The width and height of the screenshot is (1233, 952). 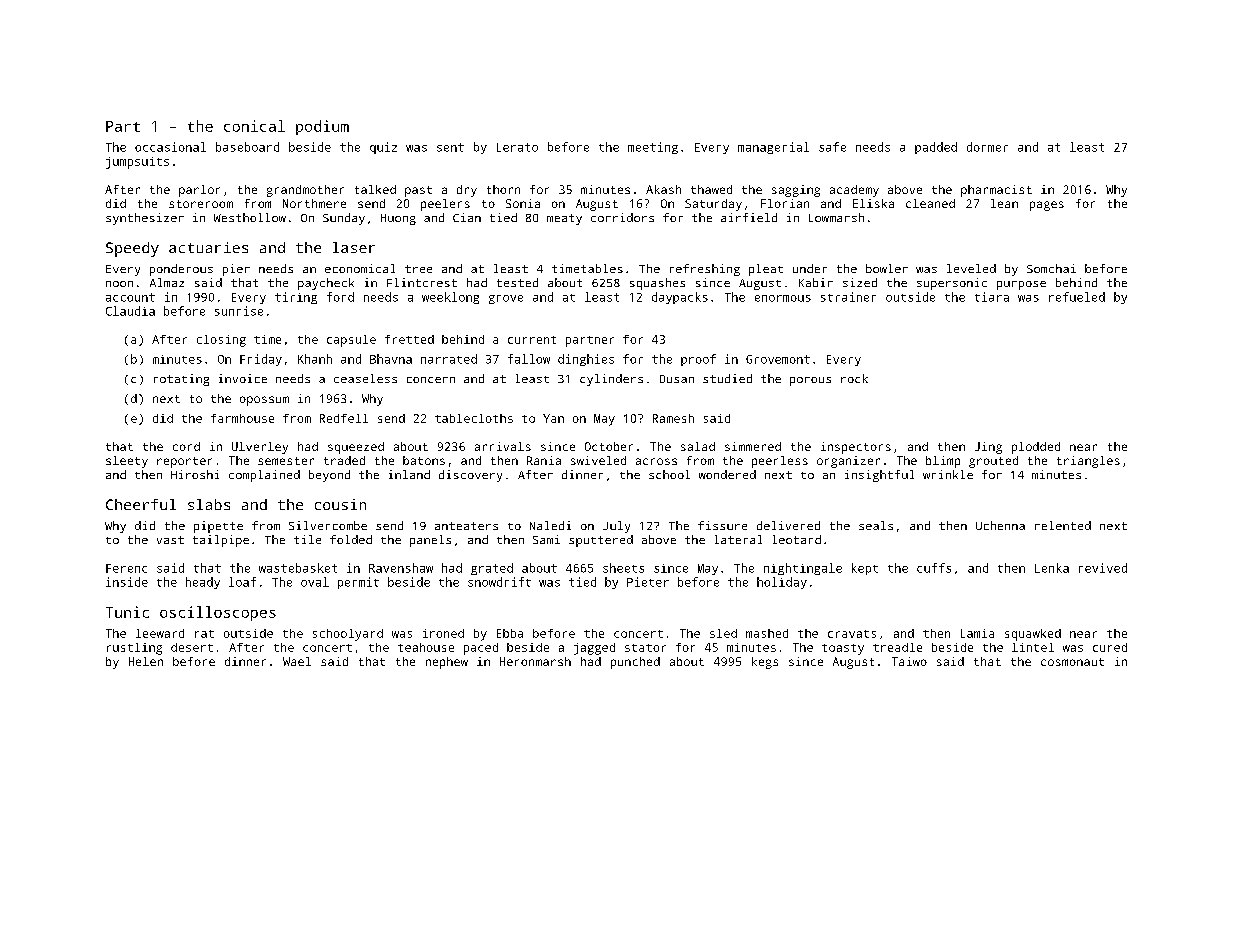 What do you see at coordinates (860, 282) in the screenshot?
I see `sized` at bounding box center [860, 282].
